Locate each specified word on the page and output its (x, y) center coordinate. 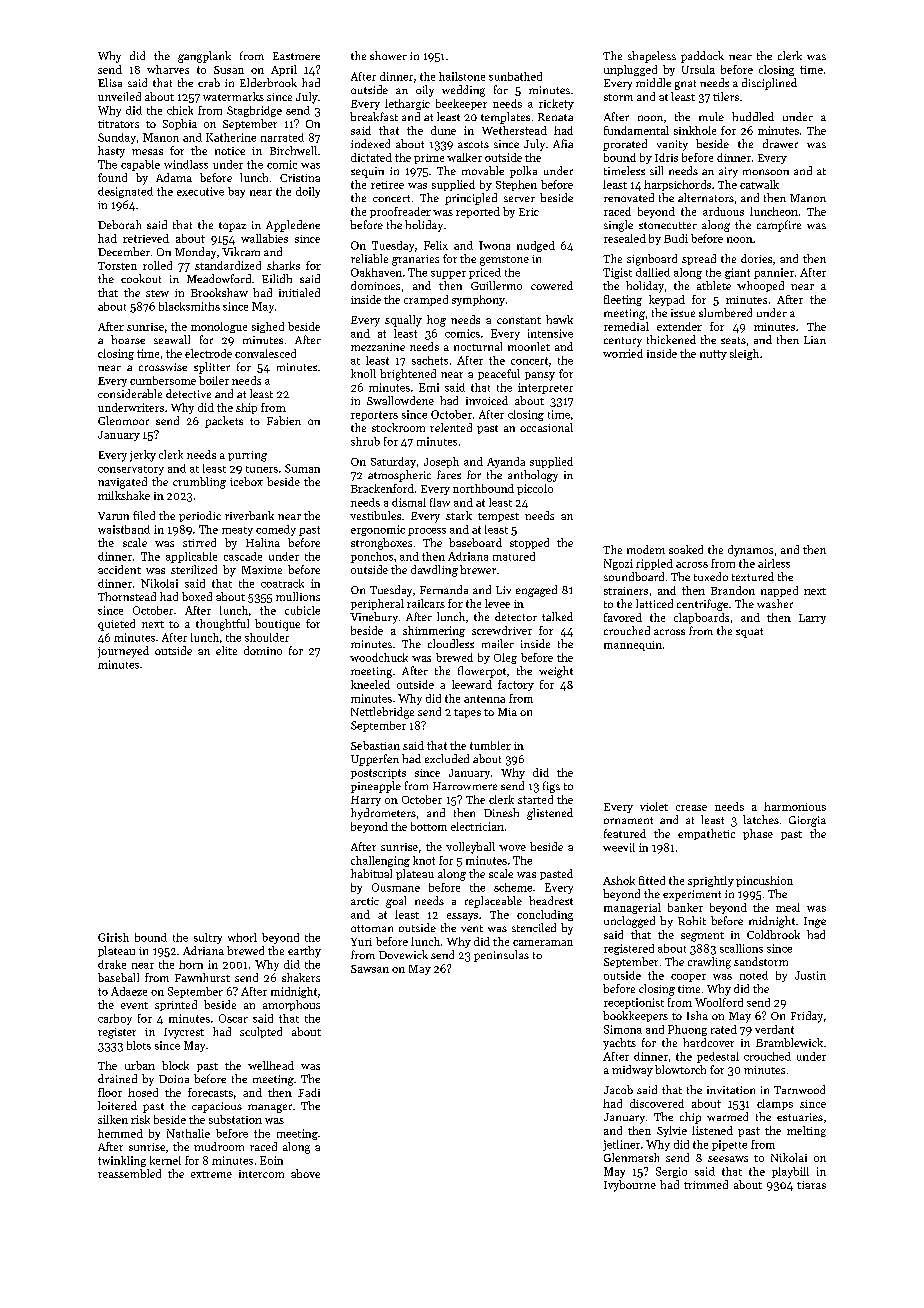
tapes (467, 713)
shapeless (652, 57)
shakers (301, 977)
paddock (702, 57)
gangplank (204, 57)
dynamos (750, 551)
